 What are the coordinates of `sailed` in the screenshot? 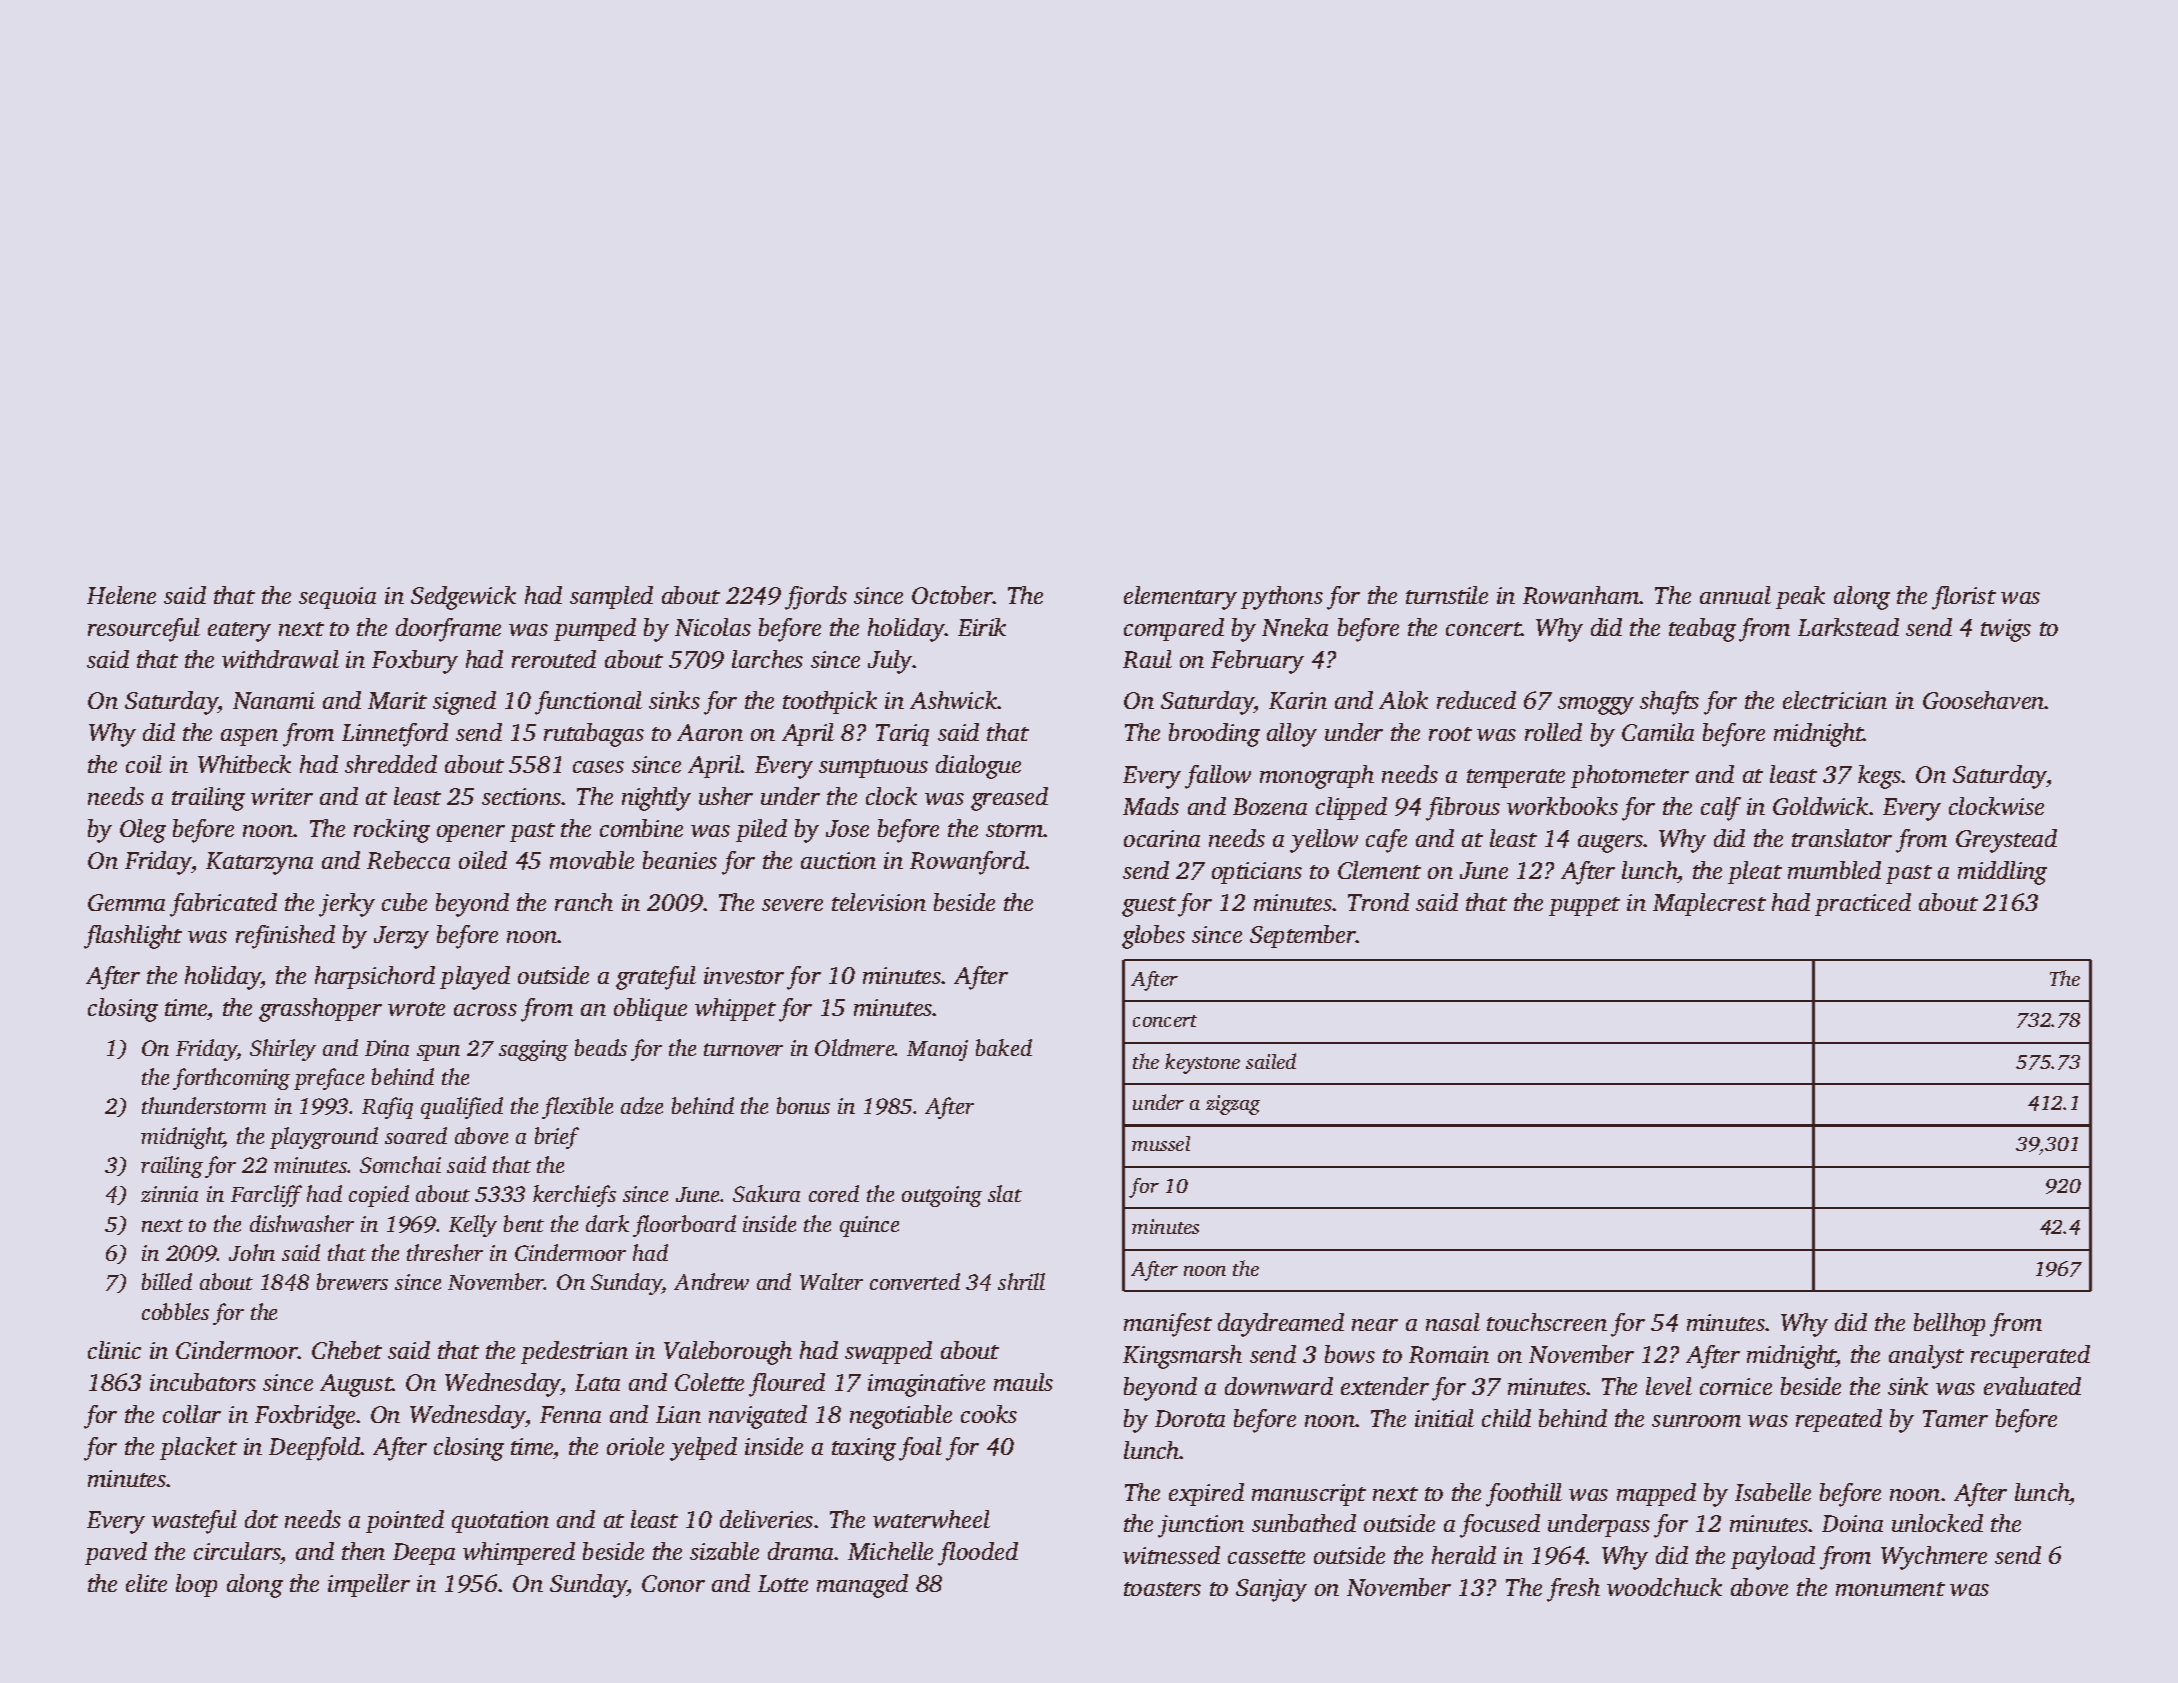 It's located at (1271, 1061).
